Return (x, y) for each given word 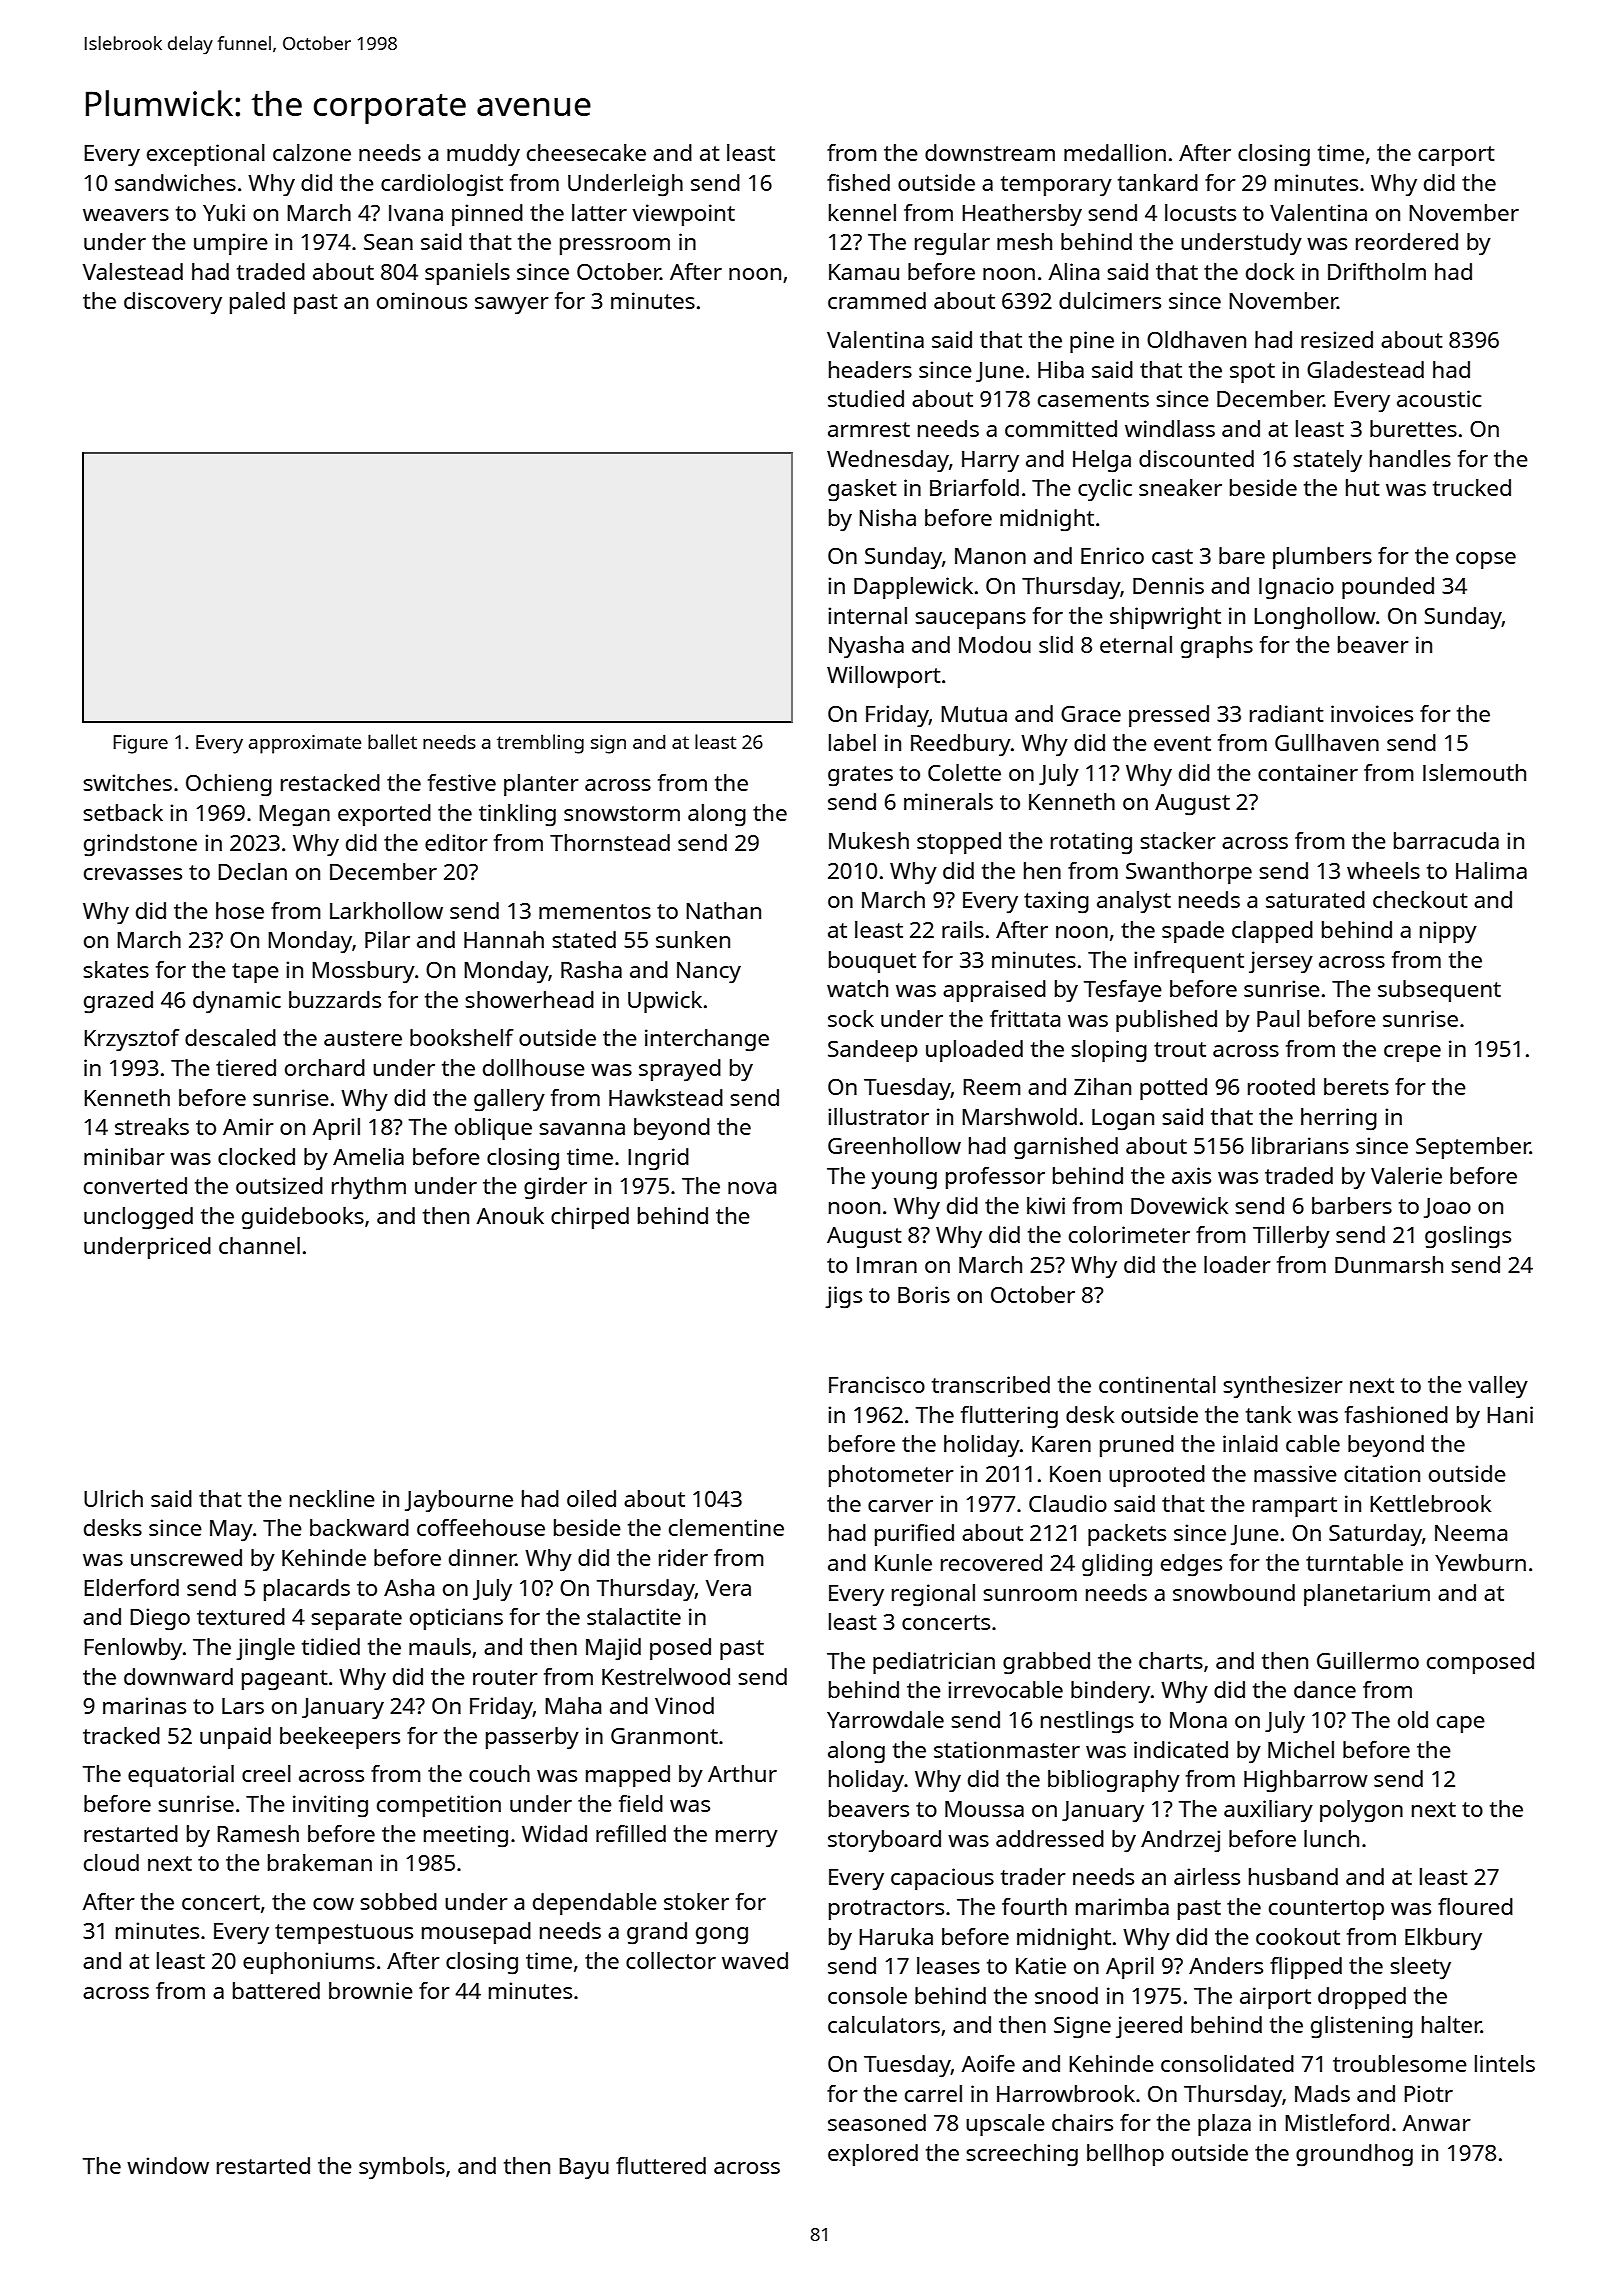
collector (671, 1960)
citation (1382, 1473)
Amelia (368, 1156)
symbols (402, 2168)
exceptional (206, 155)
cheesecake (586, 152)
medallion (1115, 152)
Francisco (877, 1384)
